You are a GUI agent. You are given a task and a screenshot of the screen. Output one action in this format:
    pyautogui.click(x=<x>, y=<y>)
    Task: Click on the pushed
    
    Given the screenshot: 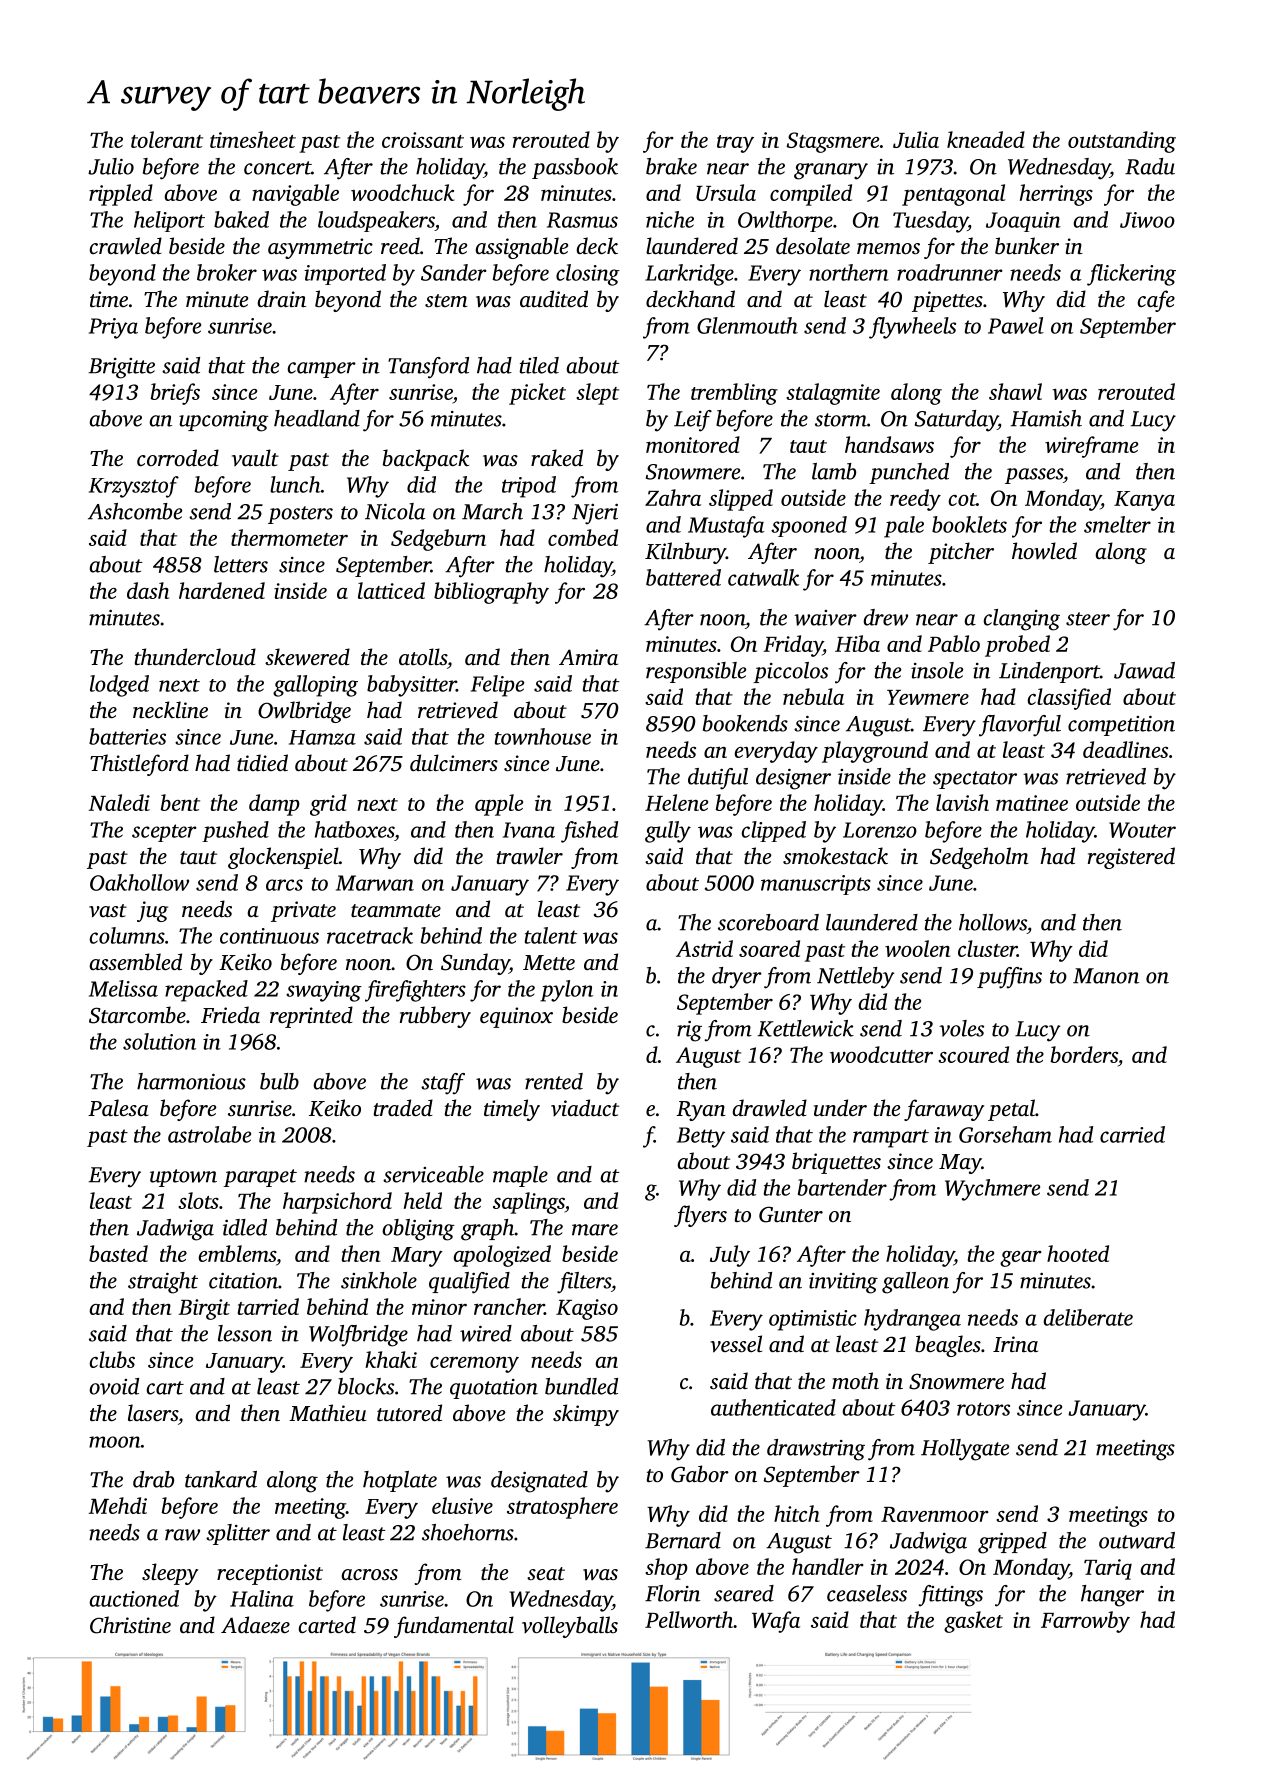 What is the action you would take?
    pyautogui.click(x=235, y=831)
